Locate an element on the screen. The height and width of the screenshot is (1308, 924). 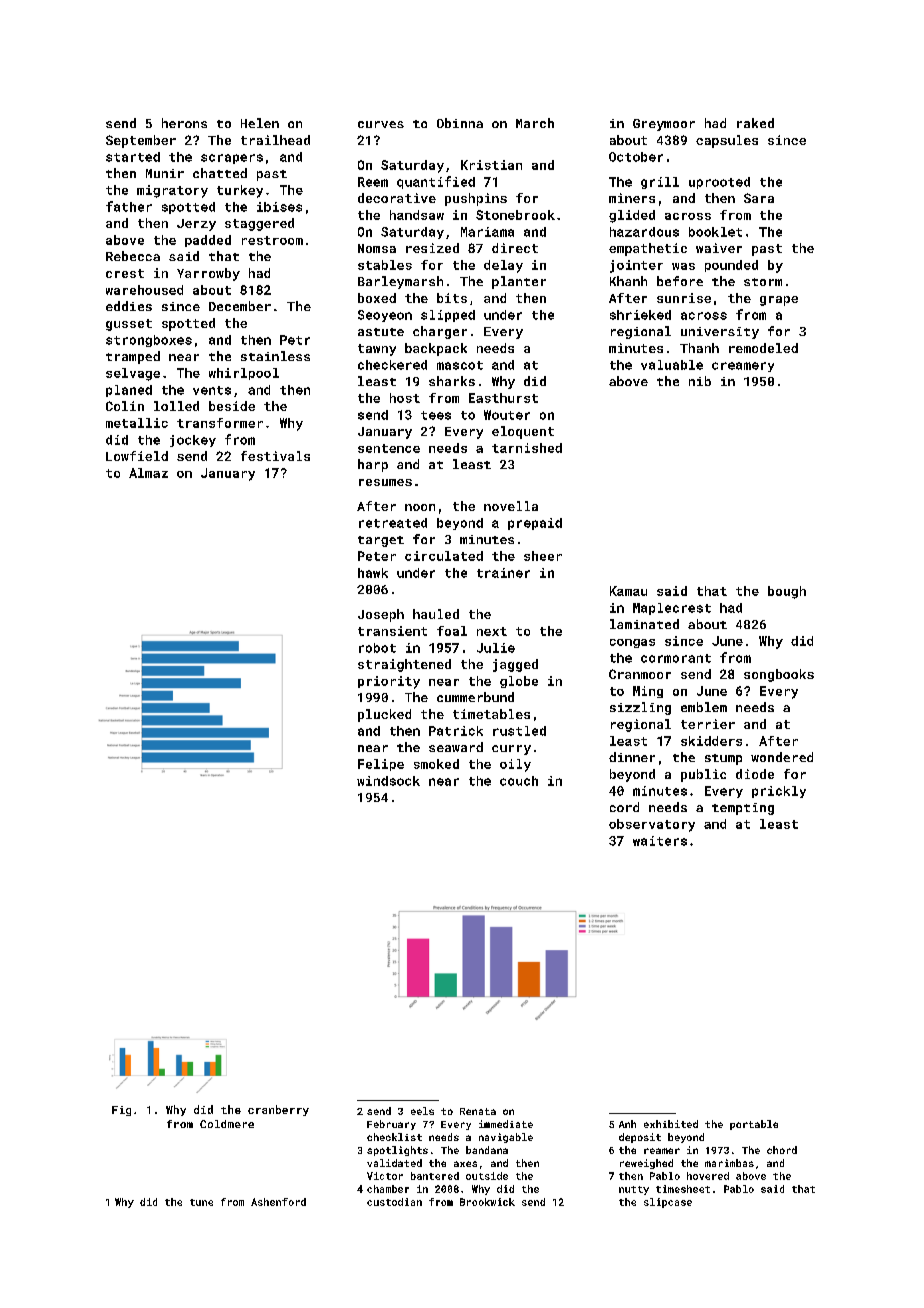
prickly is located at coordinates (779, 792).
